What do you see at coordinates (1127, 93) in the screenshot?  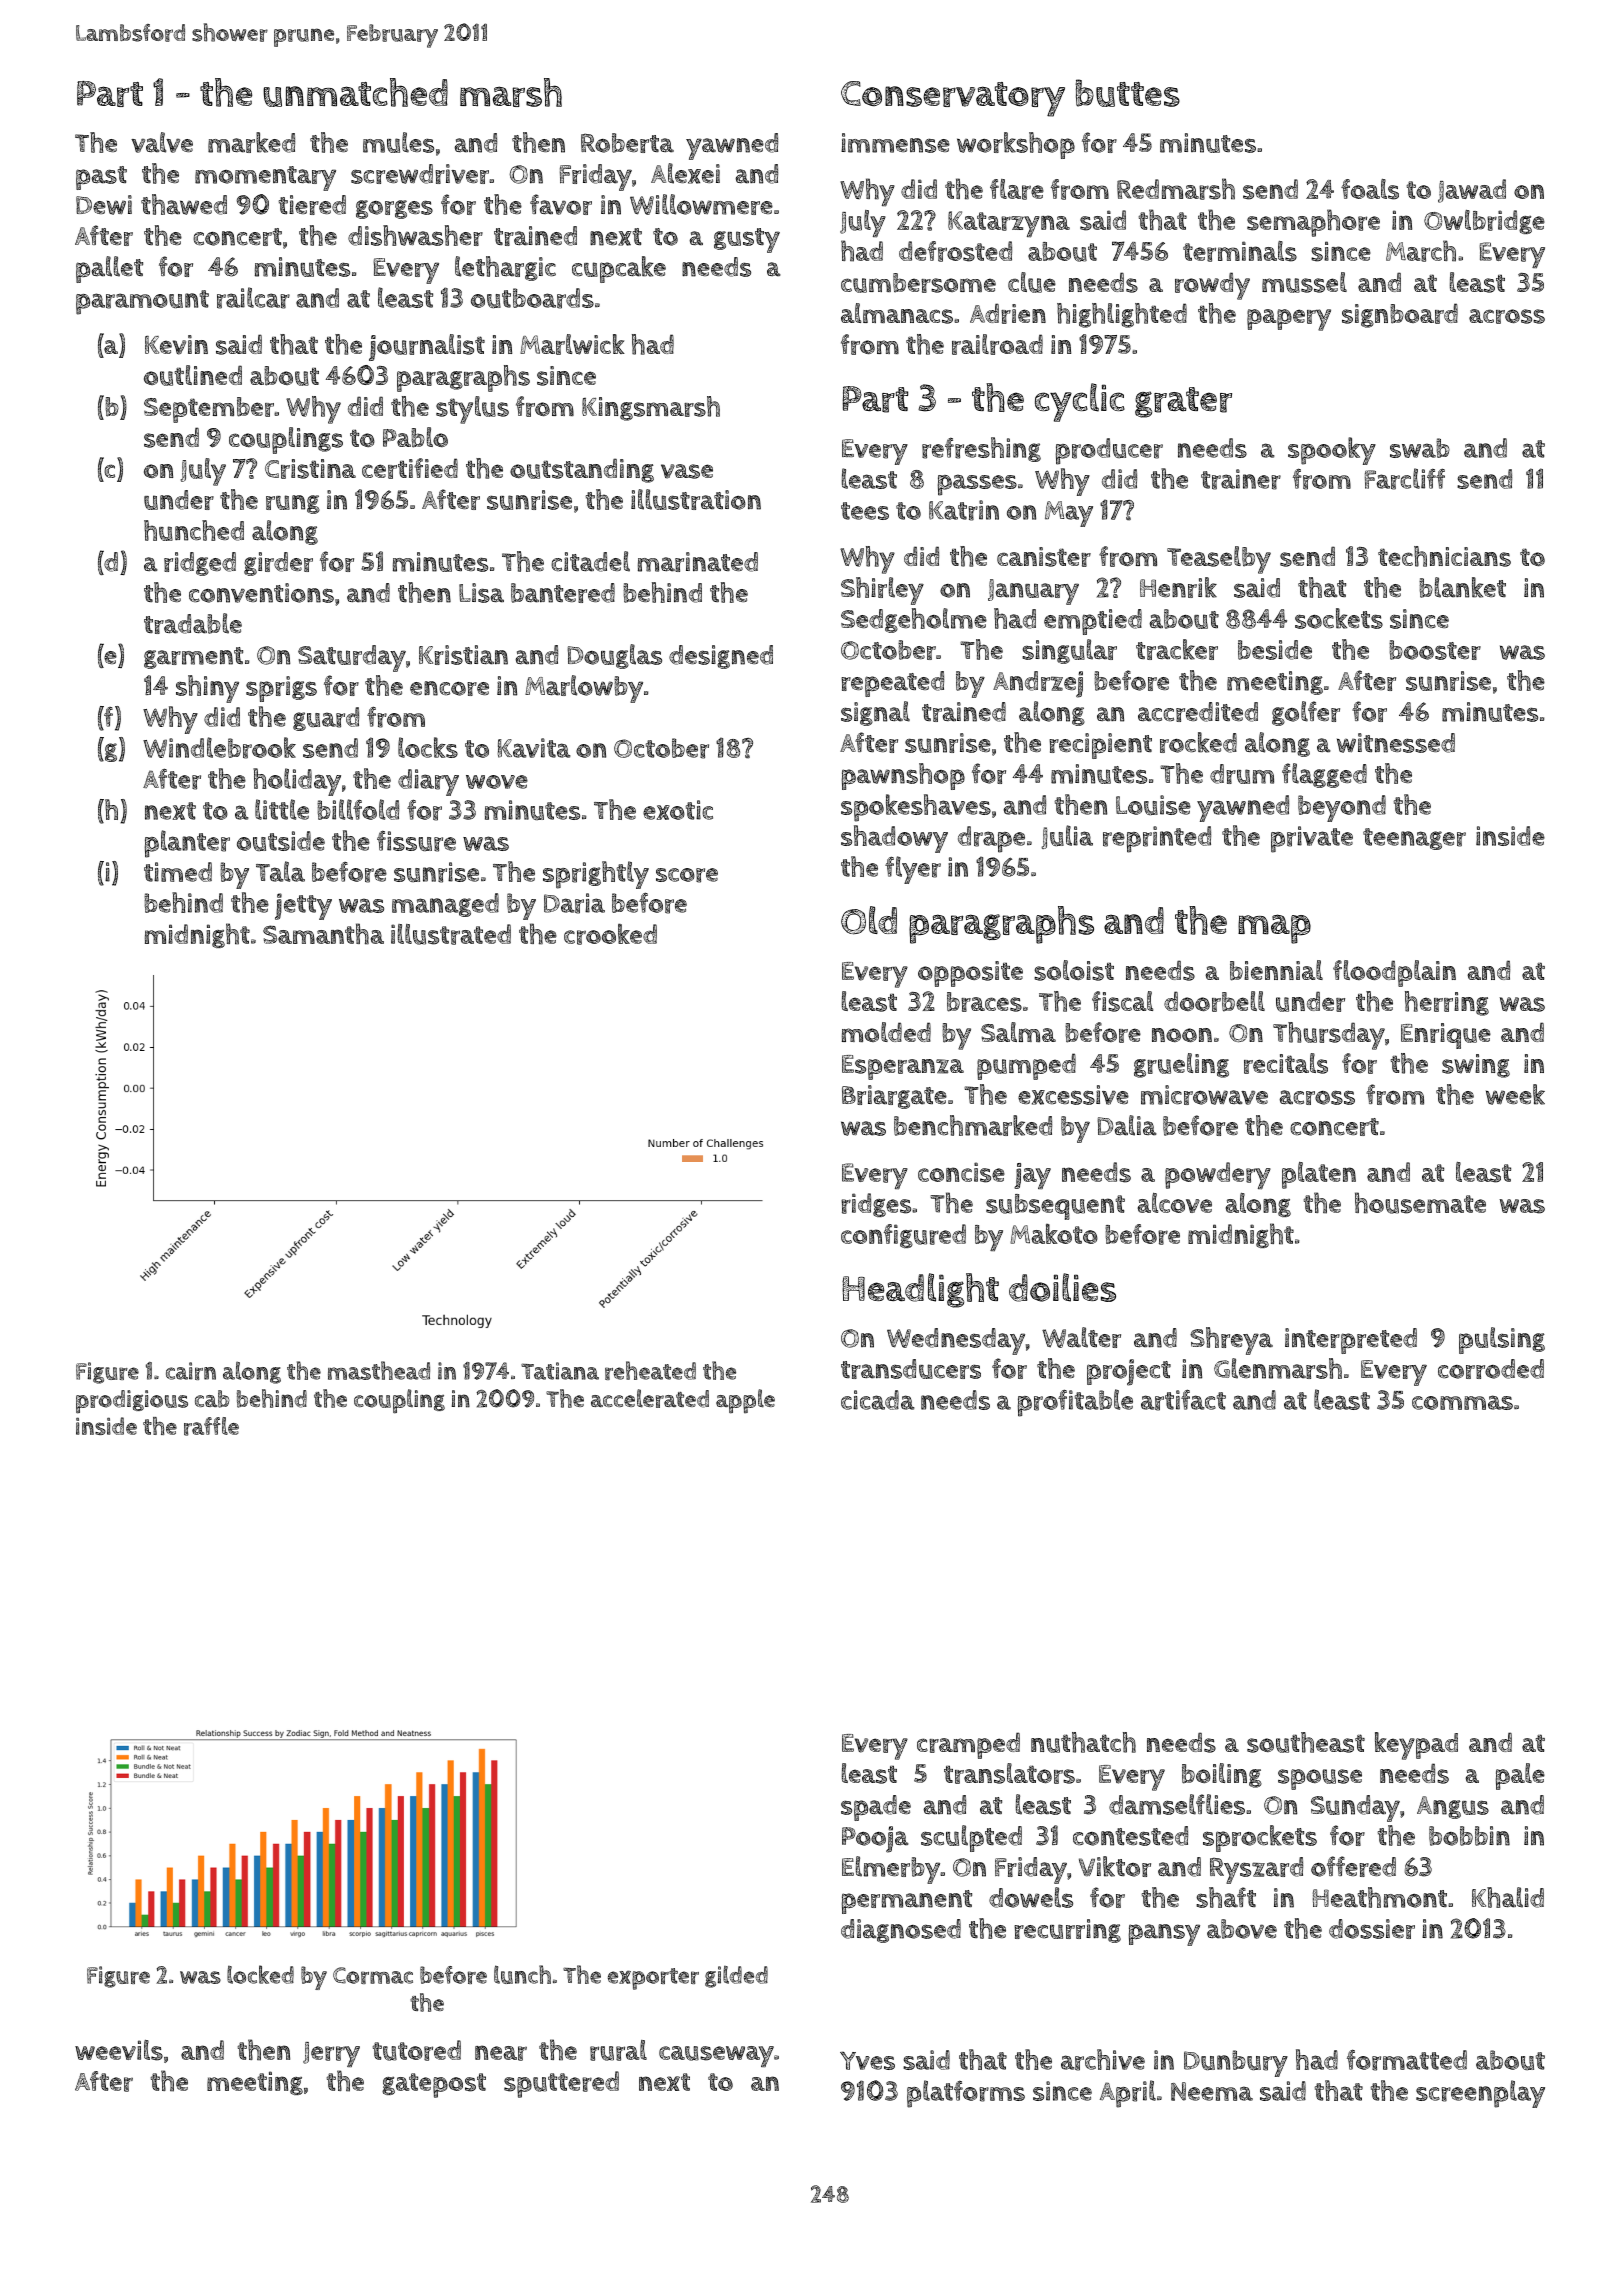 I see `buttes` at bounding box center [1127, 93].
